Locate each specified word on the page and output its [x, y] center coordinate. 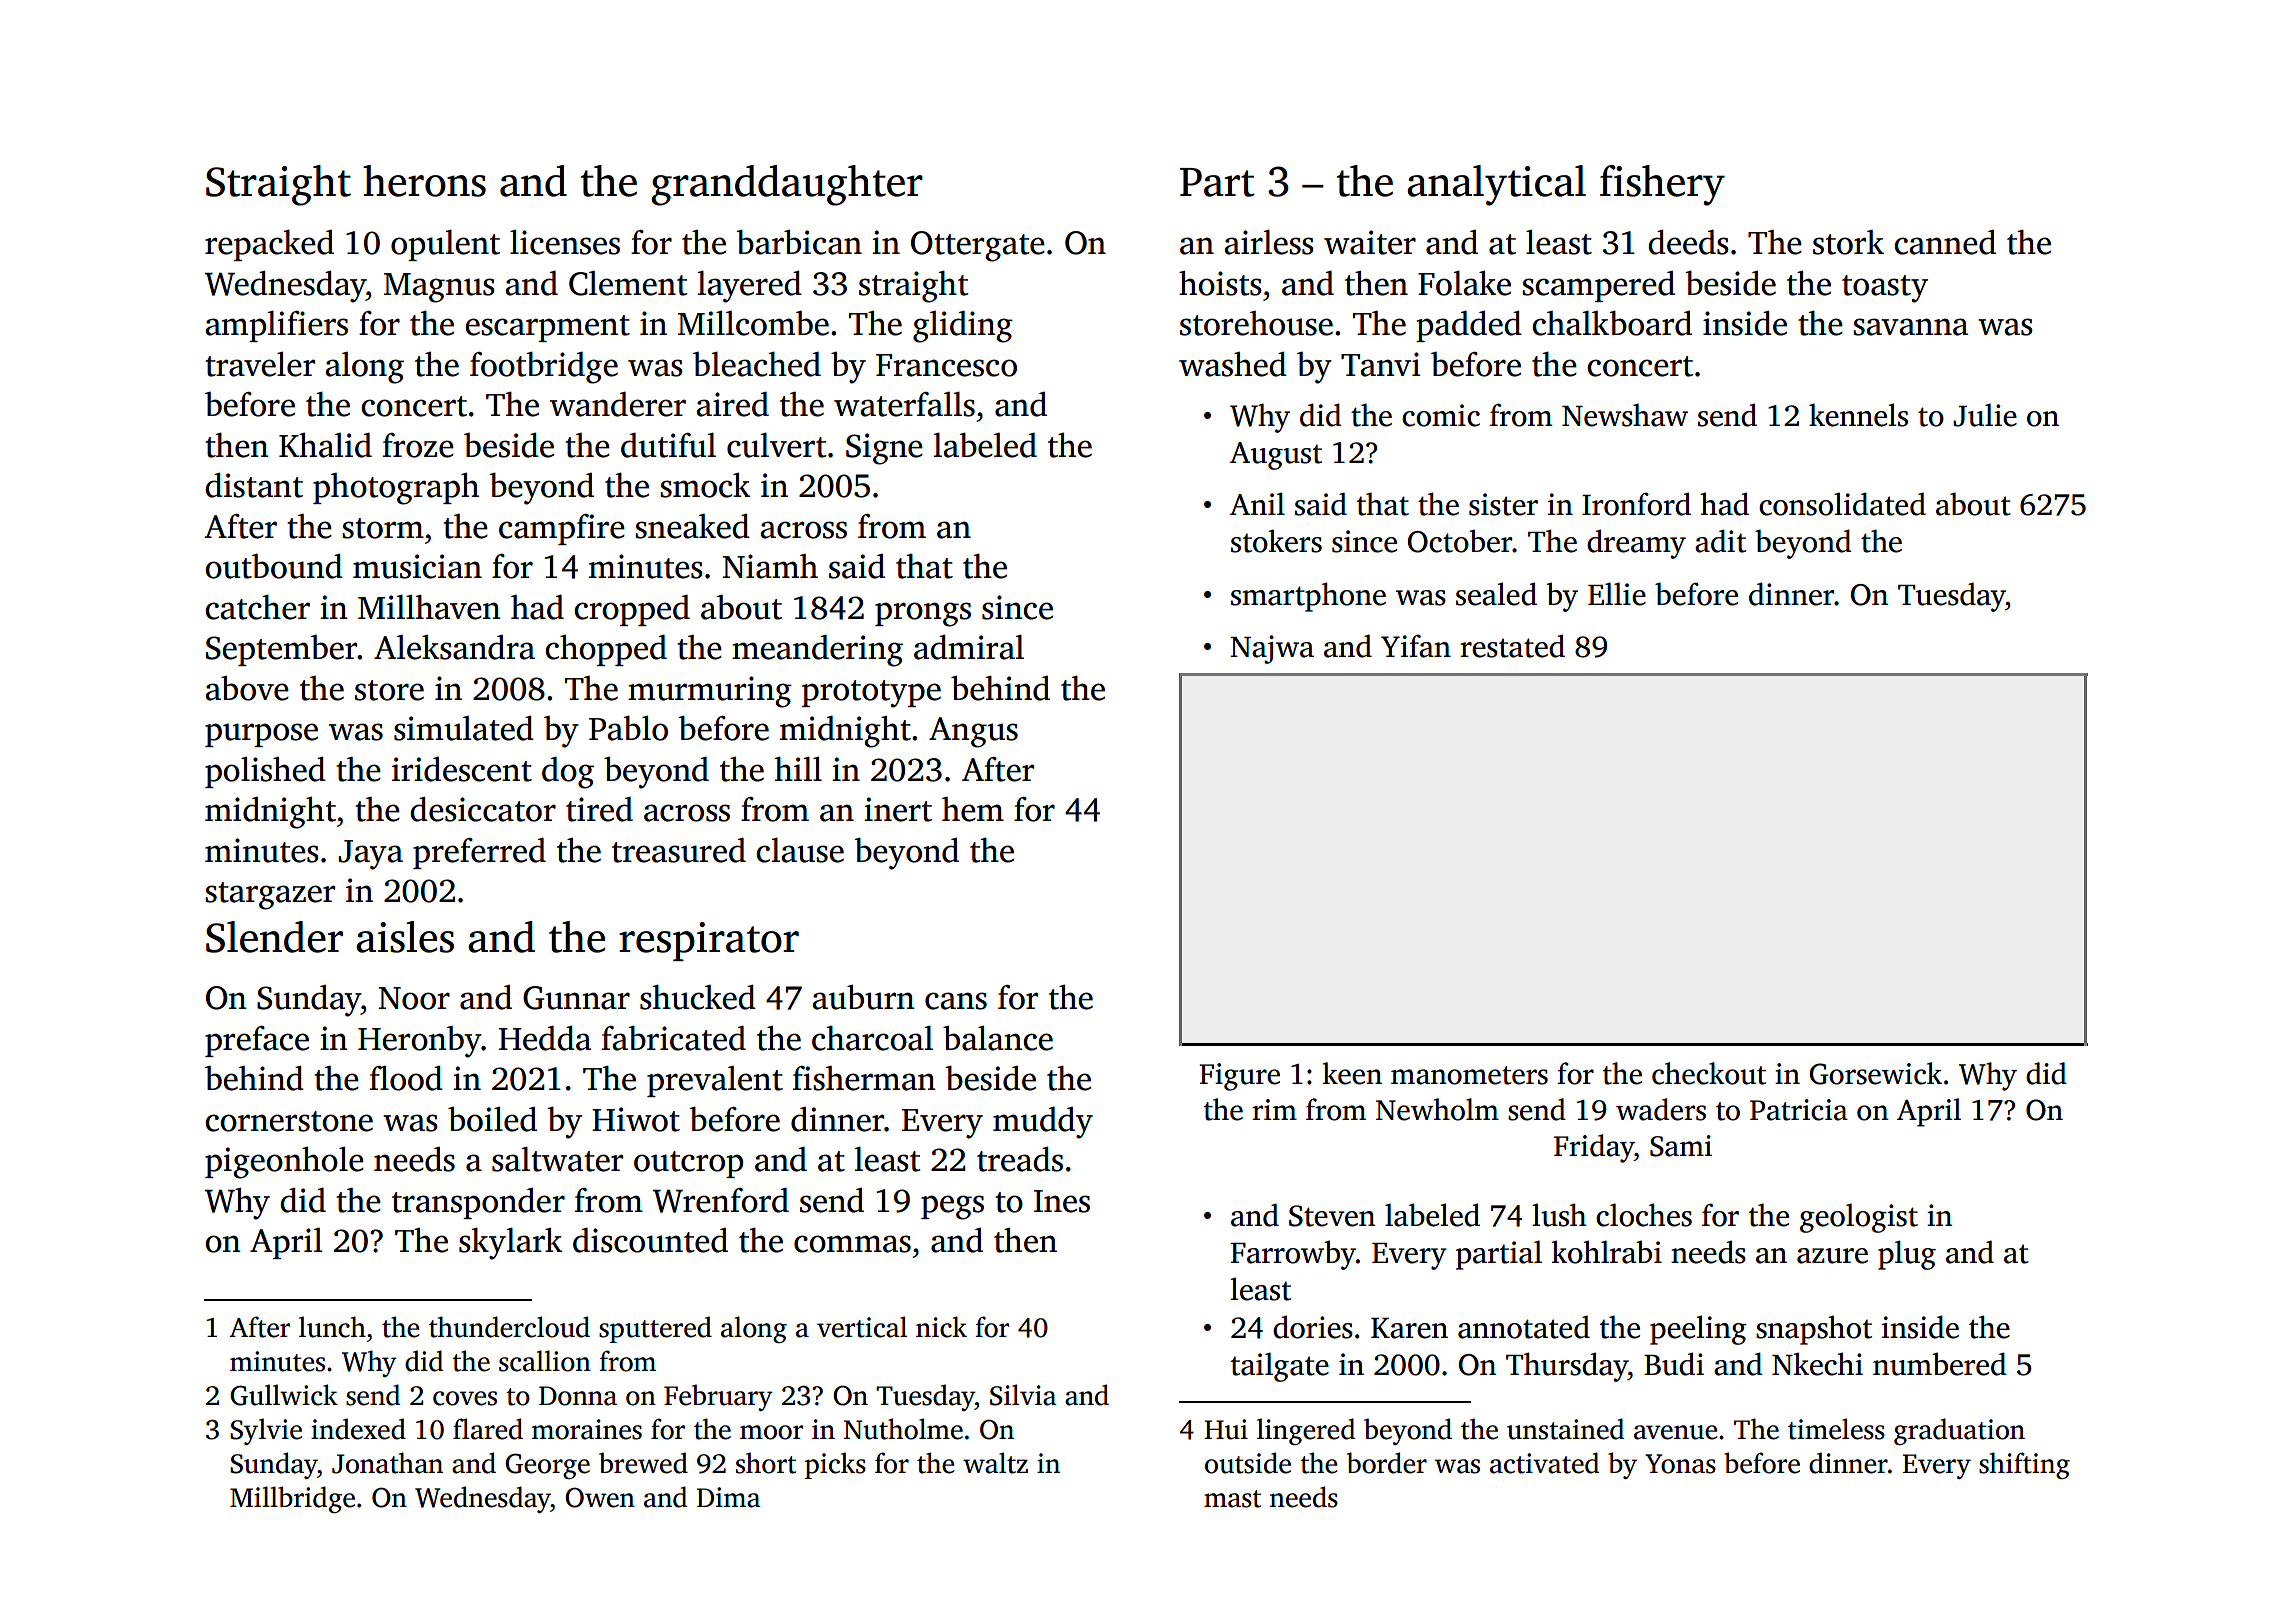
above [247, 688]
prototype [871, 694]
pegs [952, 1207]
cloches [1644, 1215]
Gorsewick [1875, 1073]
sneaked [692, 526]
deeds [1688, 242]
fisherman [864, 1078]
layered [750, 286]
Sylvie [266, 1431]
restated [1512, 646]
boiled [492, 1119]
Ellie [1617, 594]
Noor [414, 998]
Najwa [1272, 649]
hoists [1220, 283]
